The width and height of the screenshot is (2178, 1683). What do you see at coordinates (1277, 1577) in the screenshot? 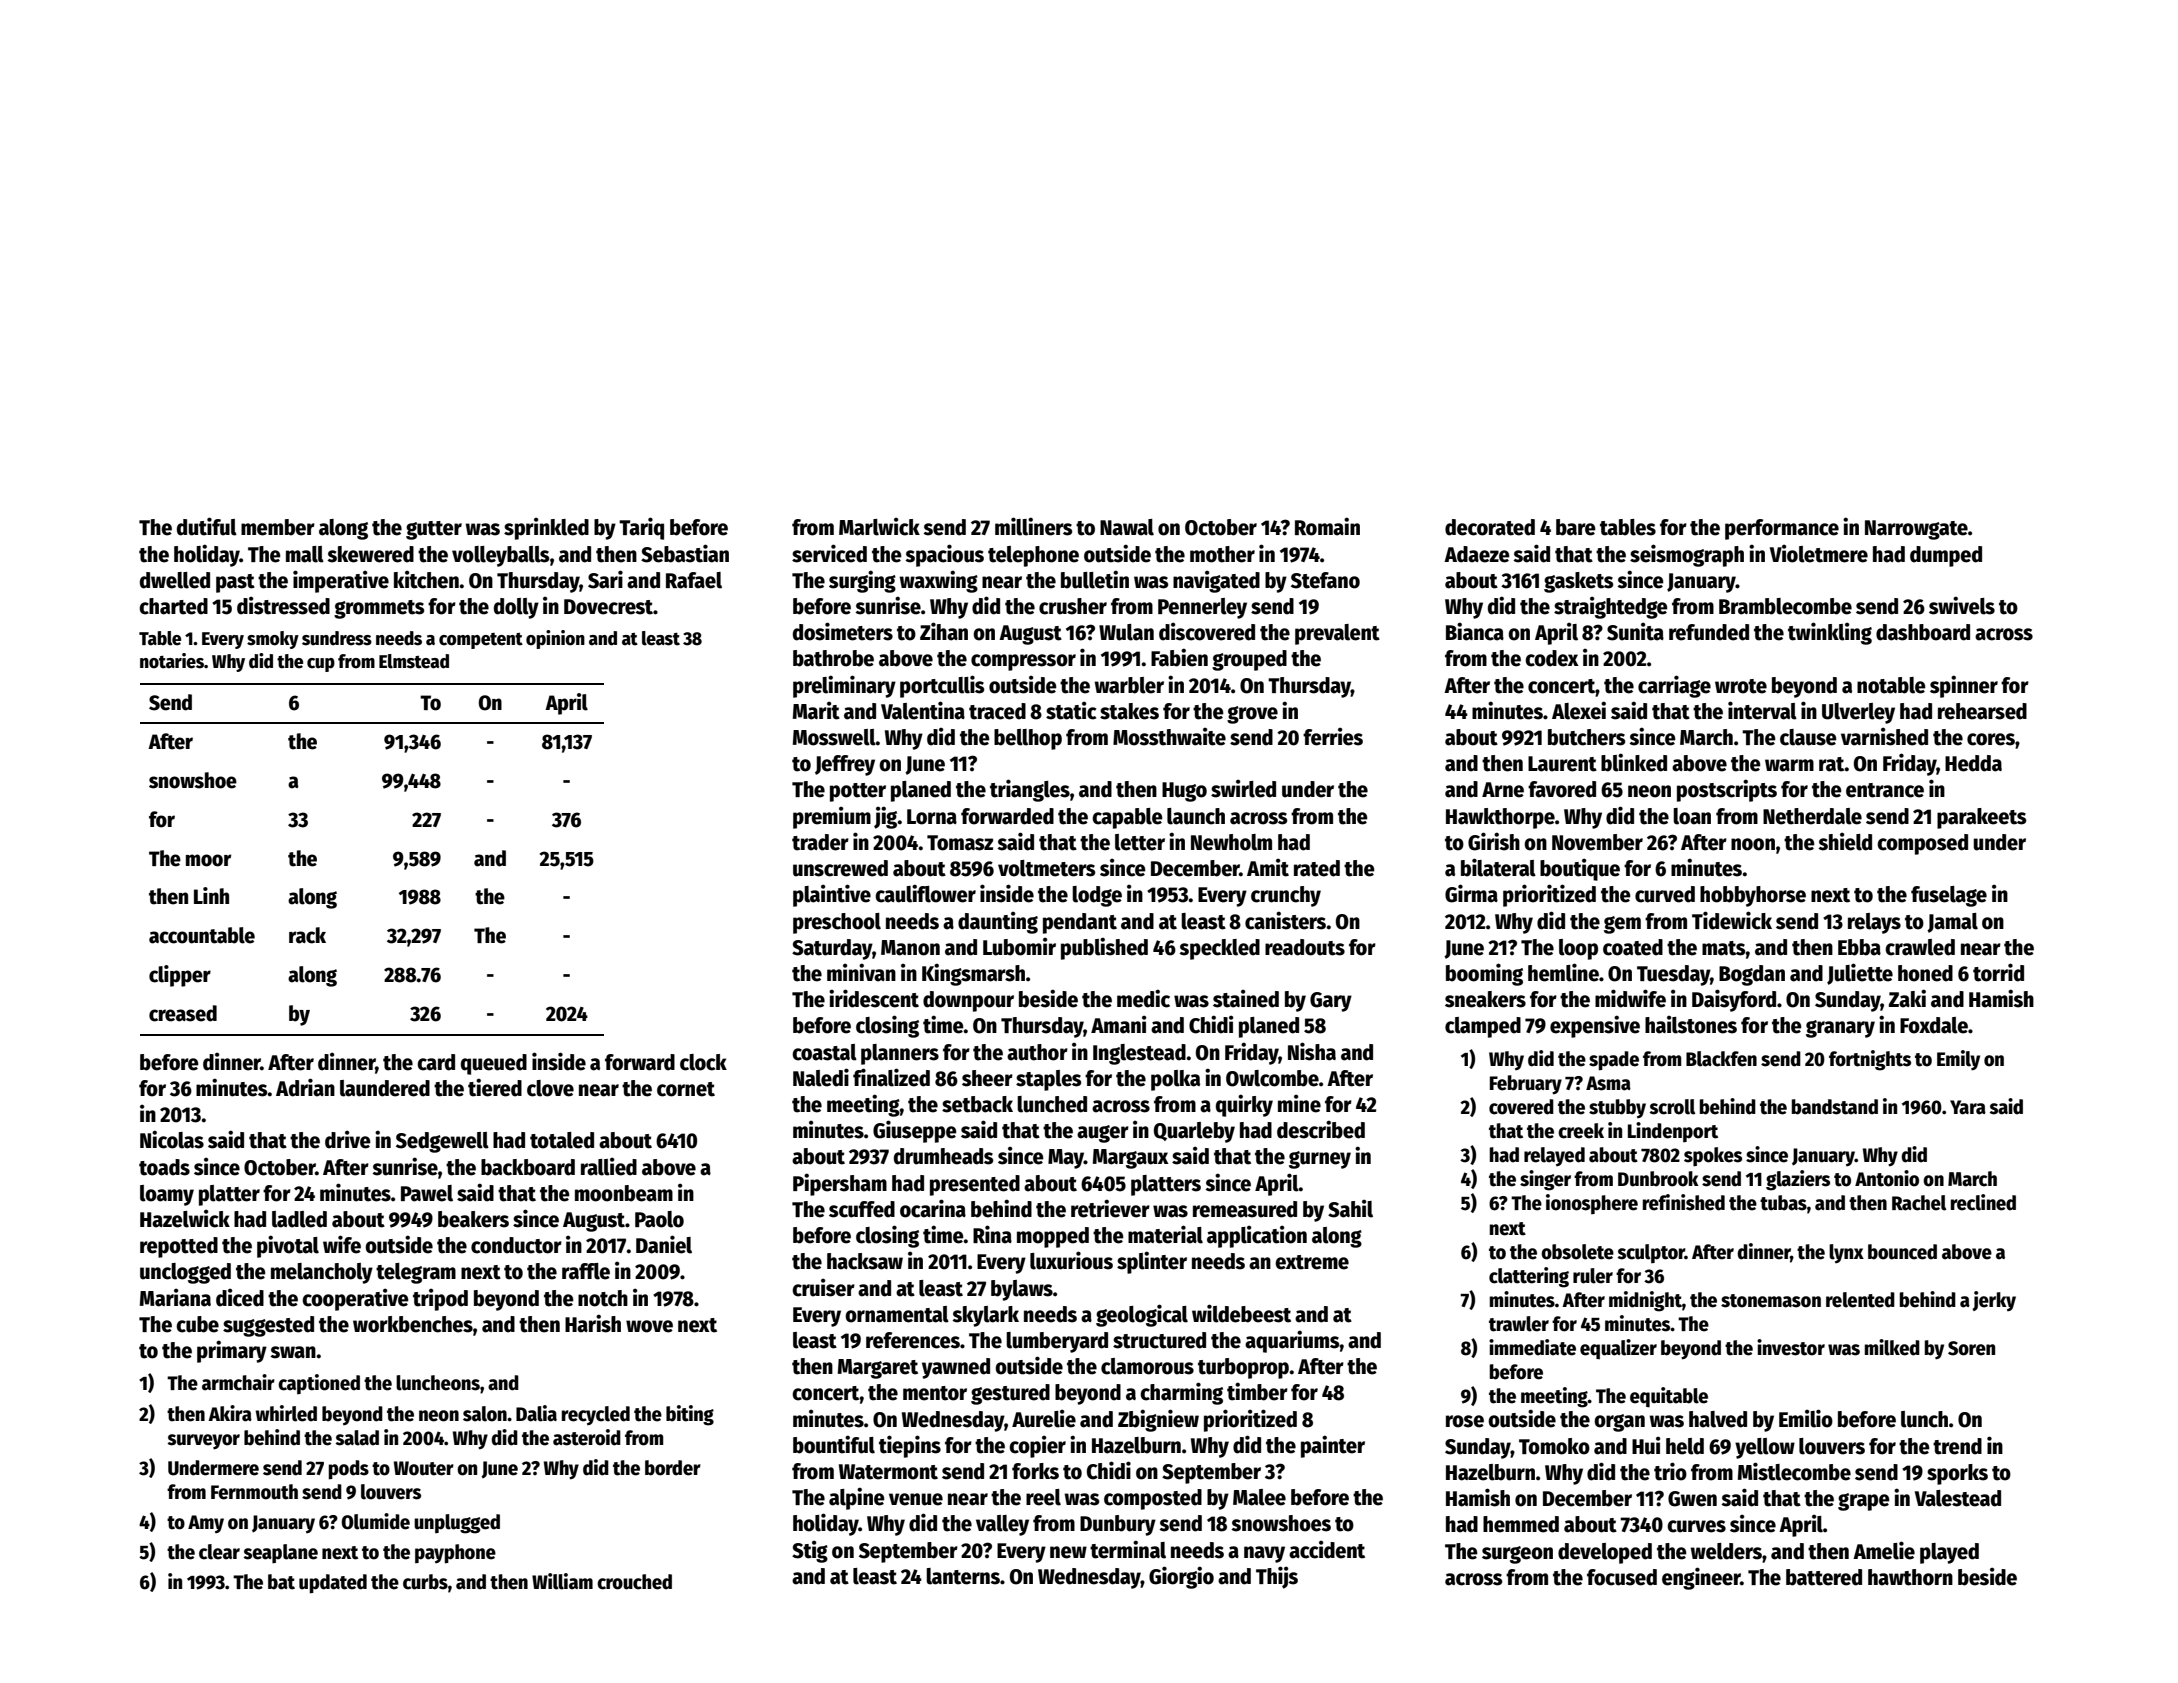
I see `Thijs` at bounding box center [1277, 1577].
